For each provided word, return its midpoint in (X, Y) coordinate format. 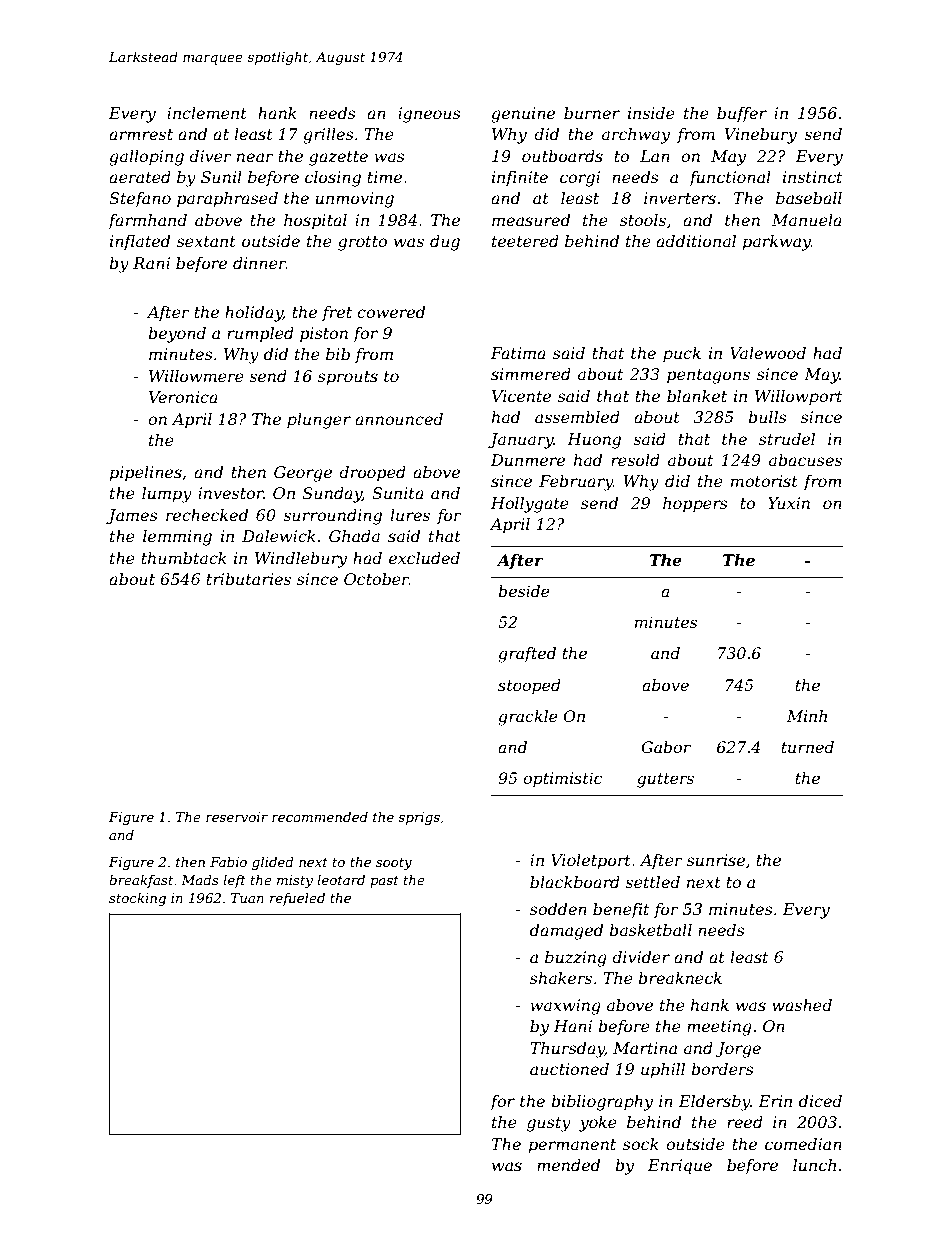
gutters (665, 780)
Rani (151, 263)
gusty (549, 1124)
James (132, 517)
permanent (572, 1146)
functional (730, 179)
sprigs (419, 818)
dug (445, 243)
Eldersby (714, 1103)
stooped (529, 686)
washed (802, 1005)
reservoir (237, 817)
